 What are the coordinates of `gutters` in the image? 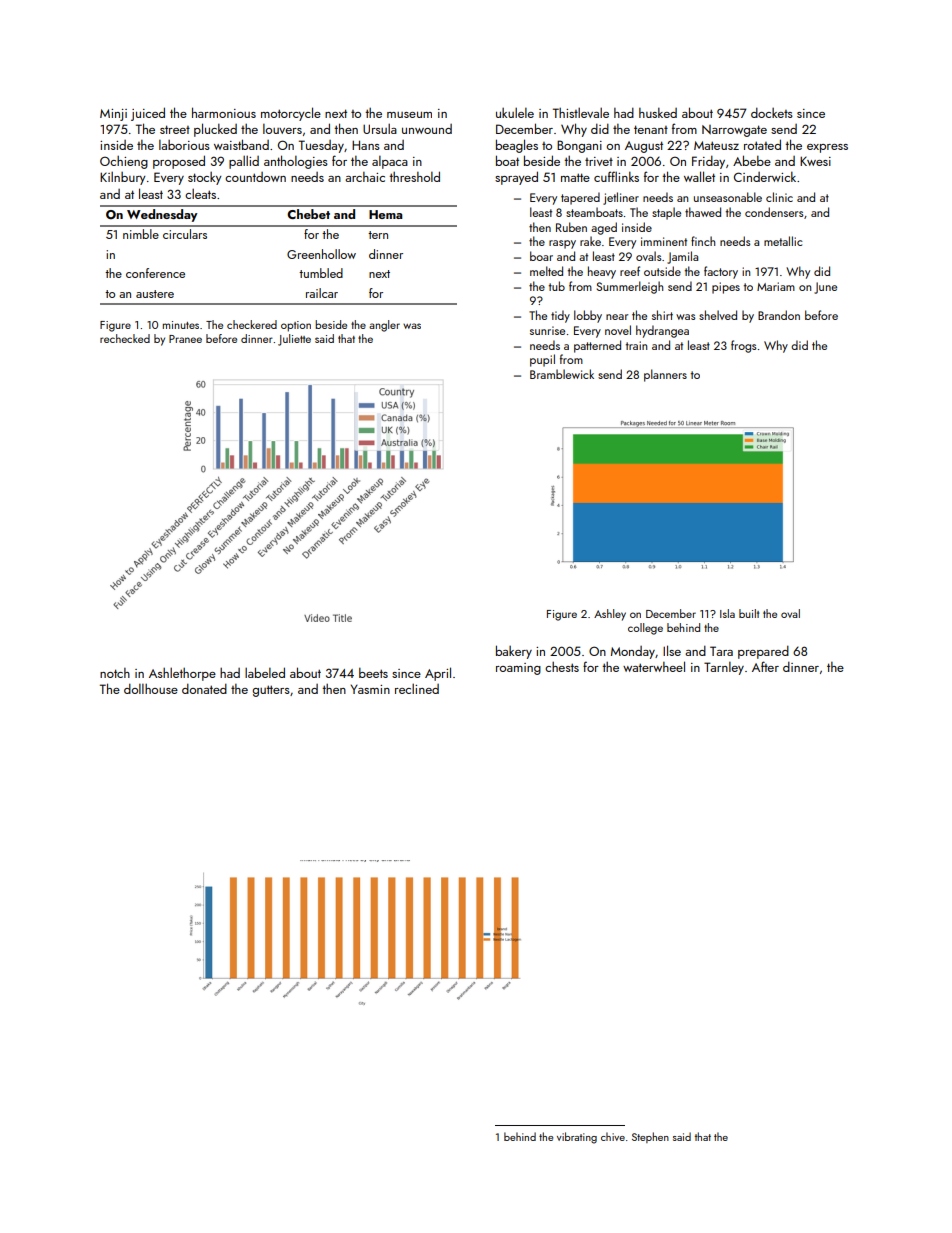 It's located at (271, 691).
